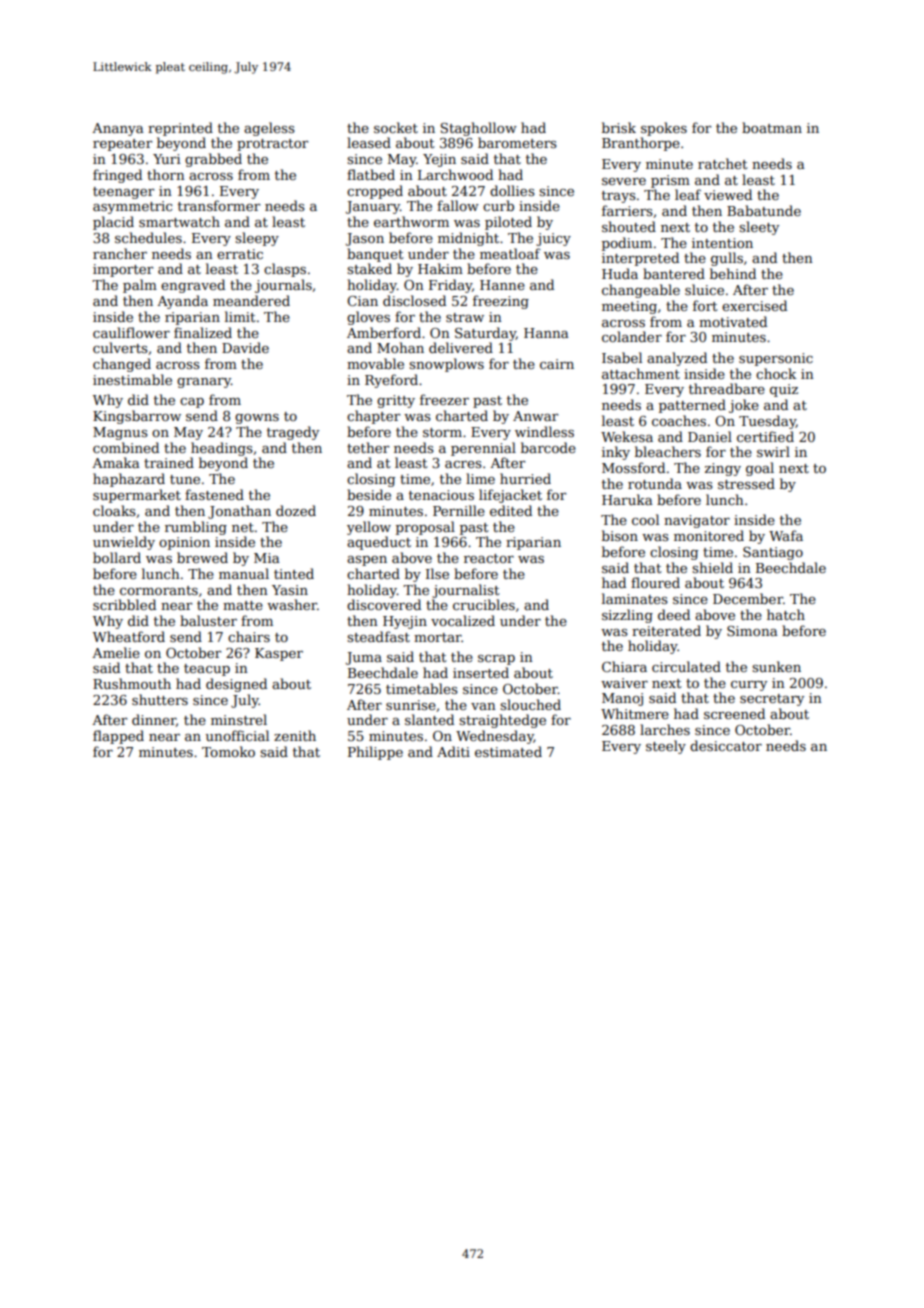 Image resolution: width=924 pixels, height=1308 pixels. What do you see at coordinates (772, 127) in the document?
I see `boatman` at bounding box center [772, 127].
